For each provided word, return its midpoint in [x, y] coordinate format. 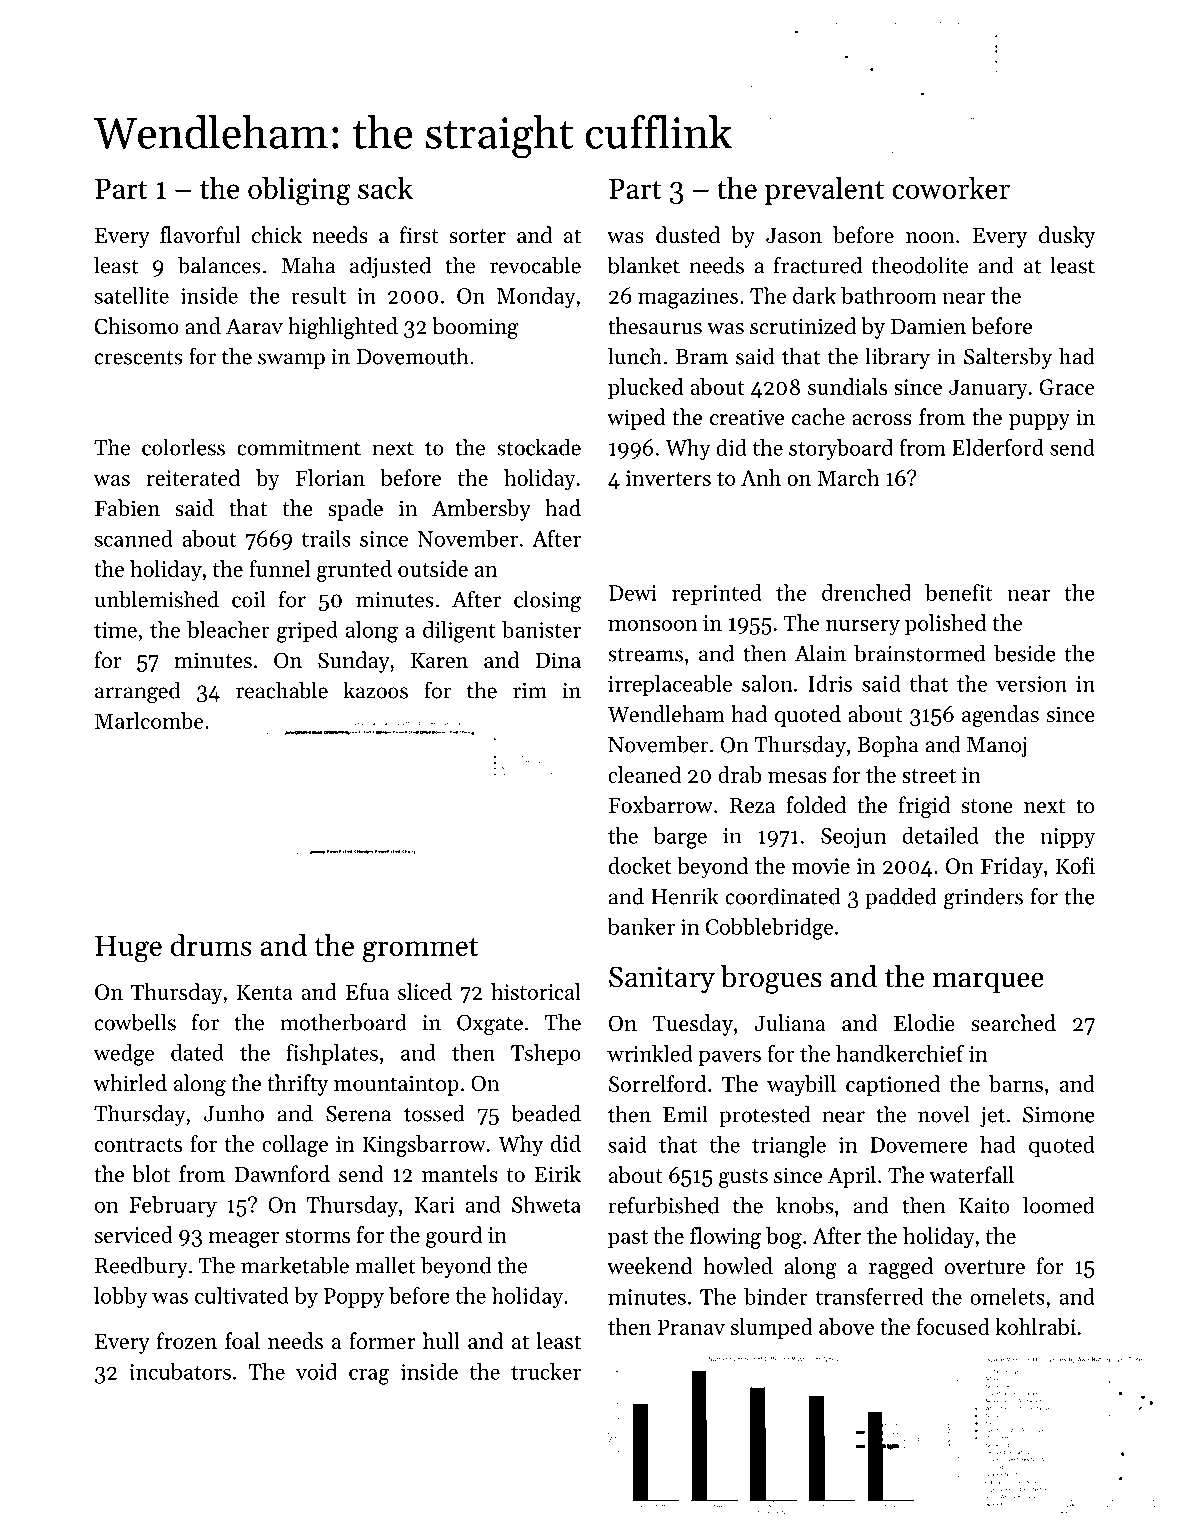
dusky [1067, 237]
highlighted [343, 328]
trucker [546, 1371]
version [1031, 684]
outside [433, 568]
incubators [180, 1371]
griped [307, 632]
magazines [688, 298]
